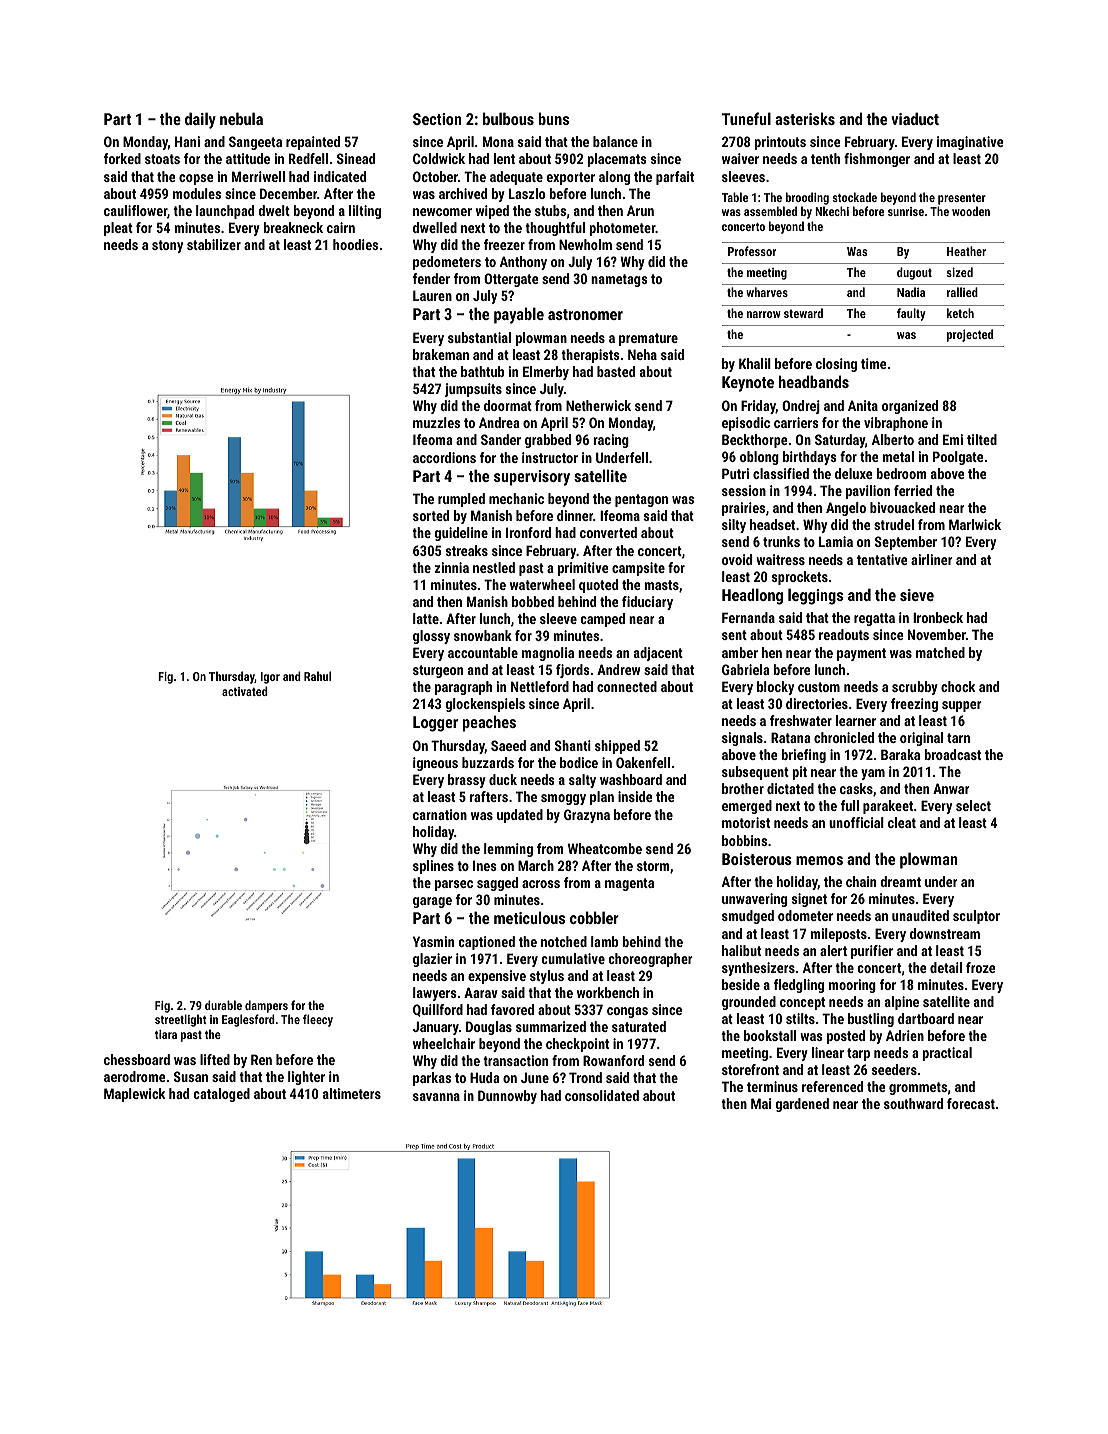 Image resolution: width=1108 pixels, height=1434 pixels. What do you see at coordinates (945, 933) in the screenshot?
I see `downstream` at bounding box center [945, 933].
